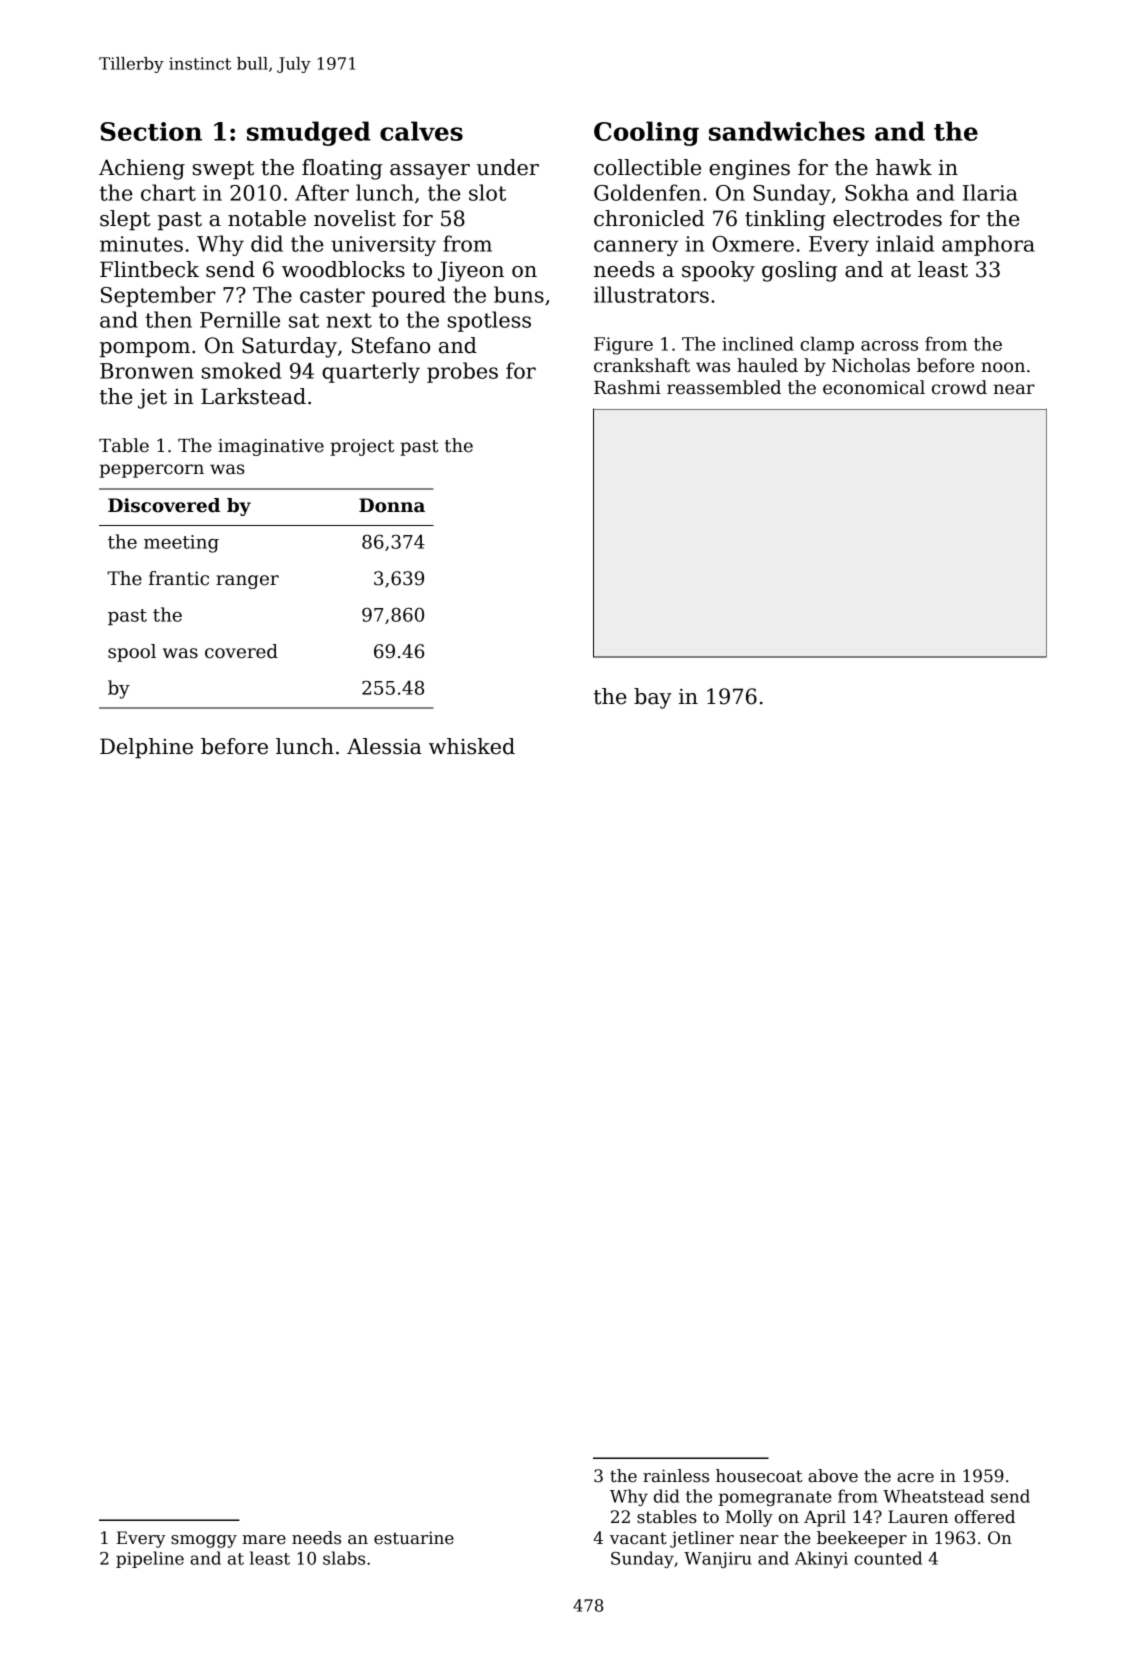 Image resolution: width=1146 pixels, height=1659 pixels. I want to click on bay, so click(653, 698).
